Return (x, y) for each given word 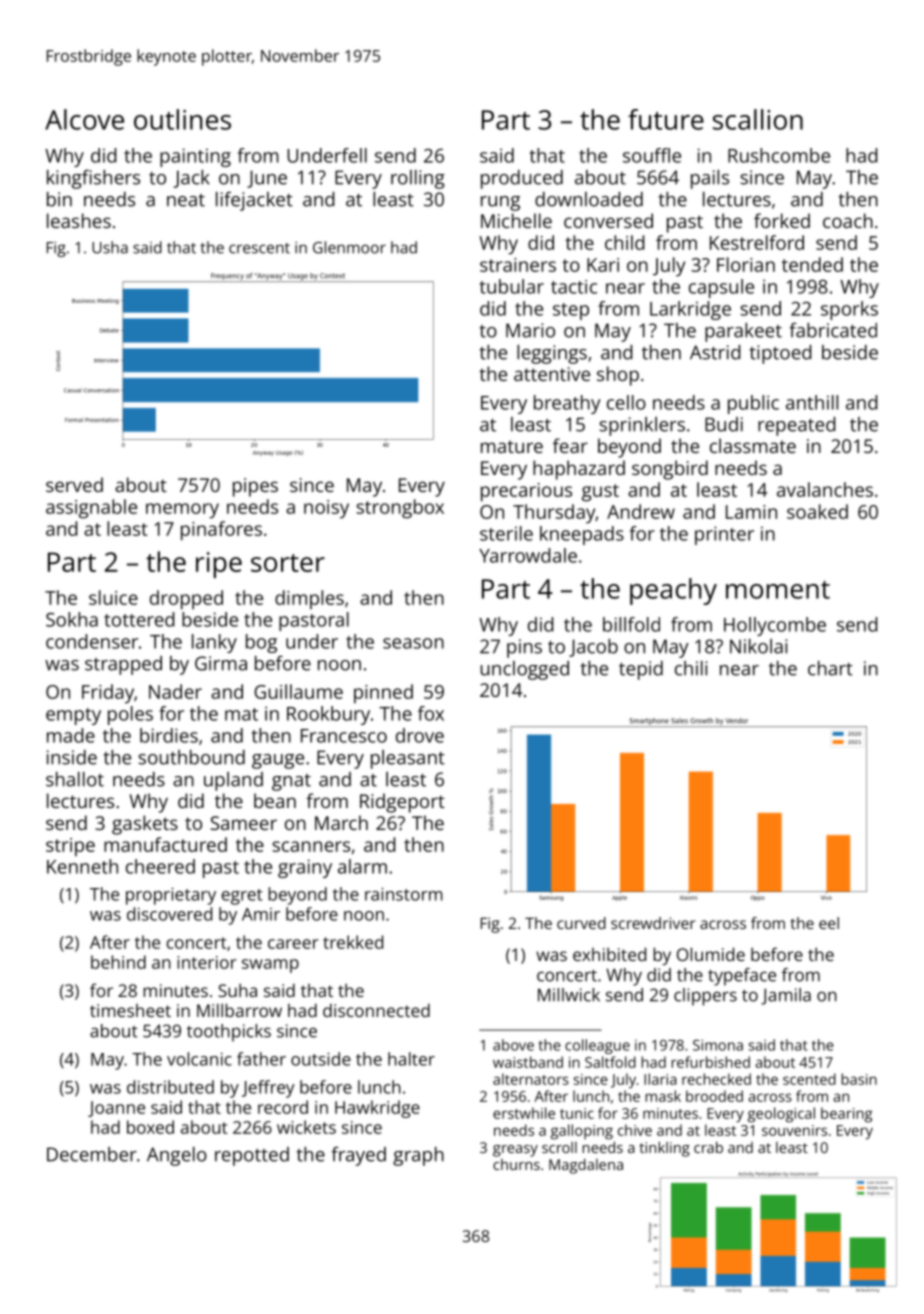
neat (186, 200)
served (74, 484)
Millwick (569, 995)
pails (710, 179)
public (753, 404)
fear (570, 445)
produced (522, 179)
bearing (846, 1115)
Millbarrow (239, 1010)
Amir (261, 914)
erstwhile (524, 1113)
